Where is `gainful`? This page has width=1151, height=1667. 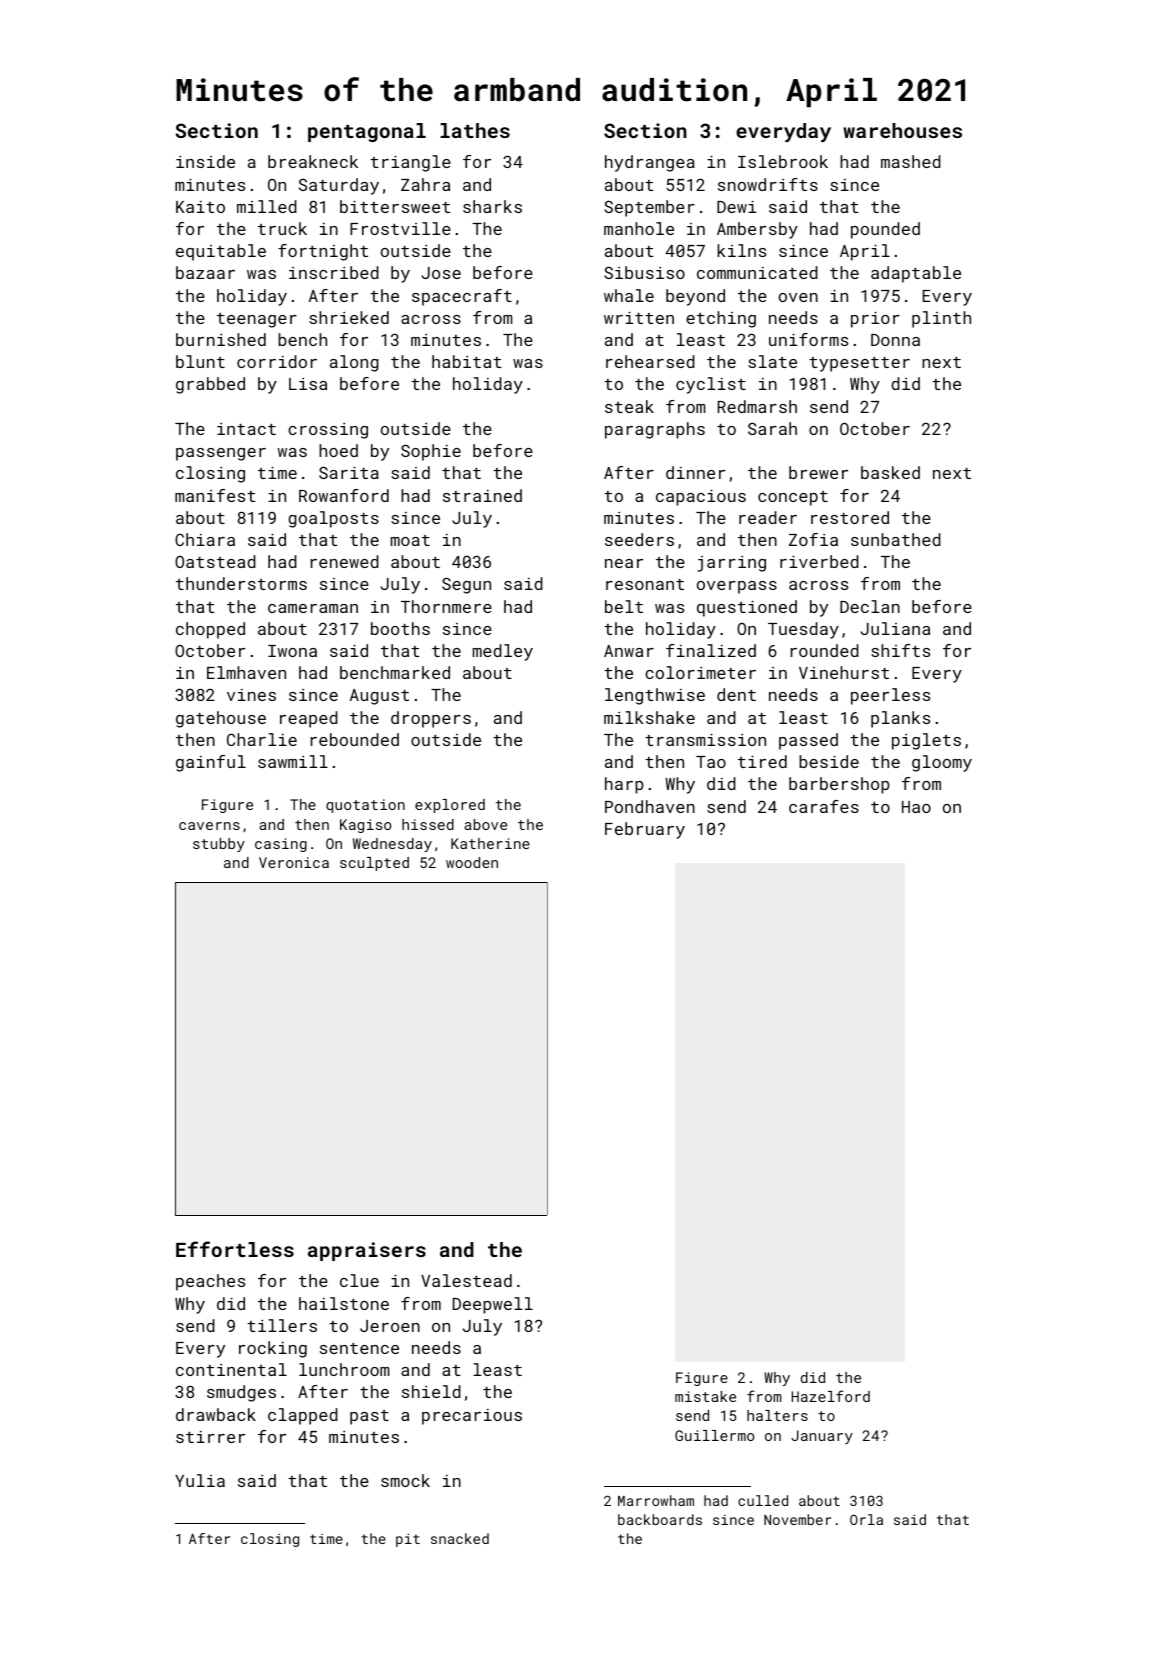 gainful is located at coordinates (211, 763).
